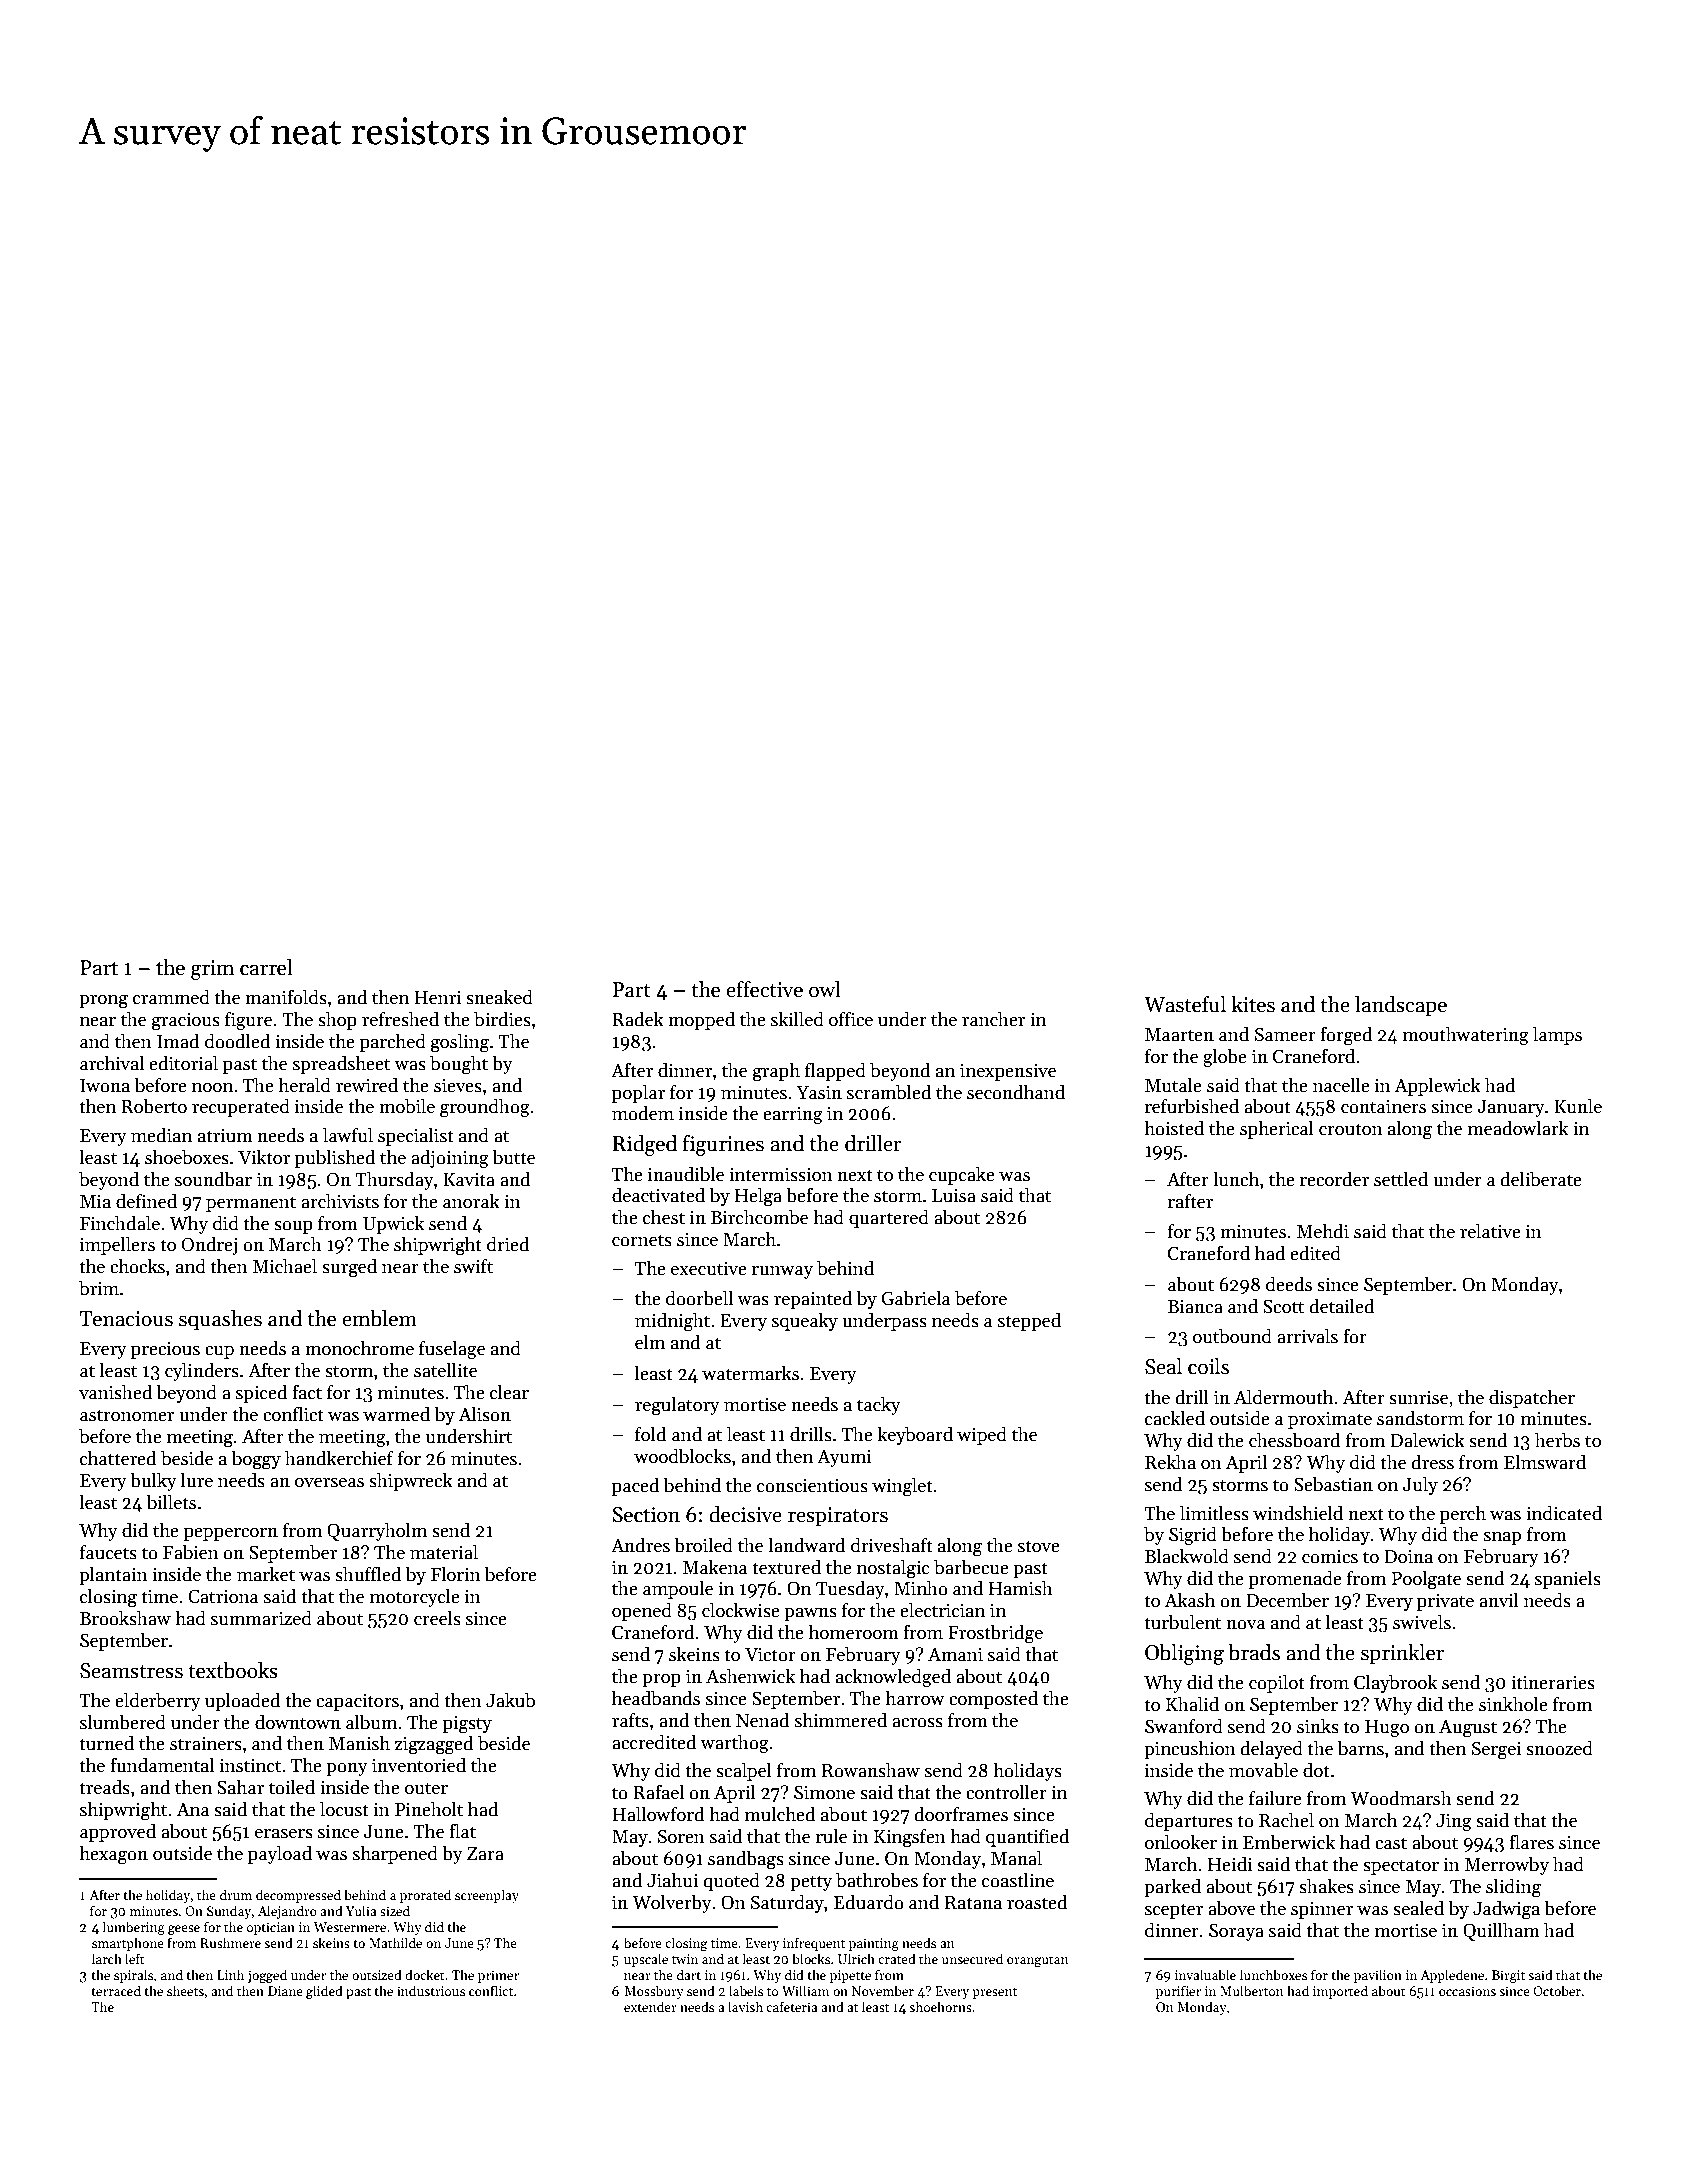 This page has height=2178, width=1683. Describe the element at coordinates (1564, 1513) in the page. I see `indicated` at that location.
